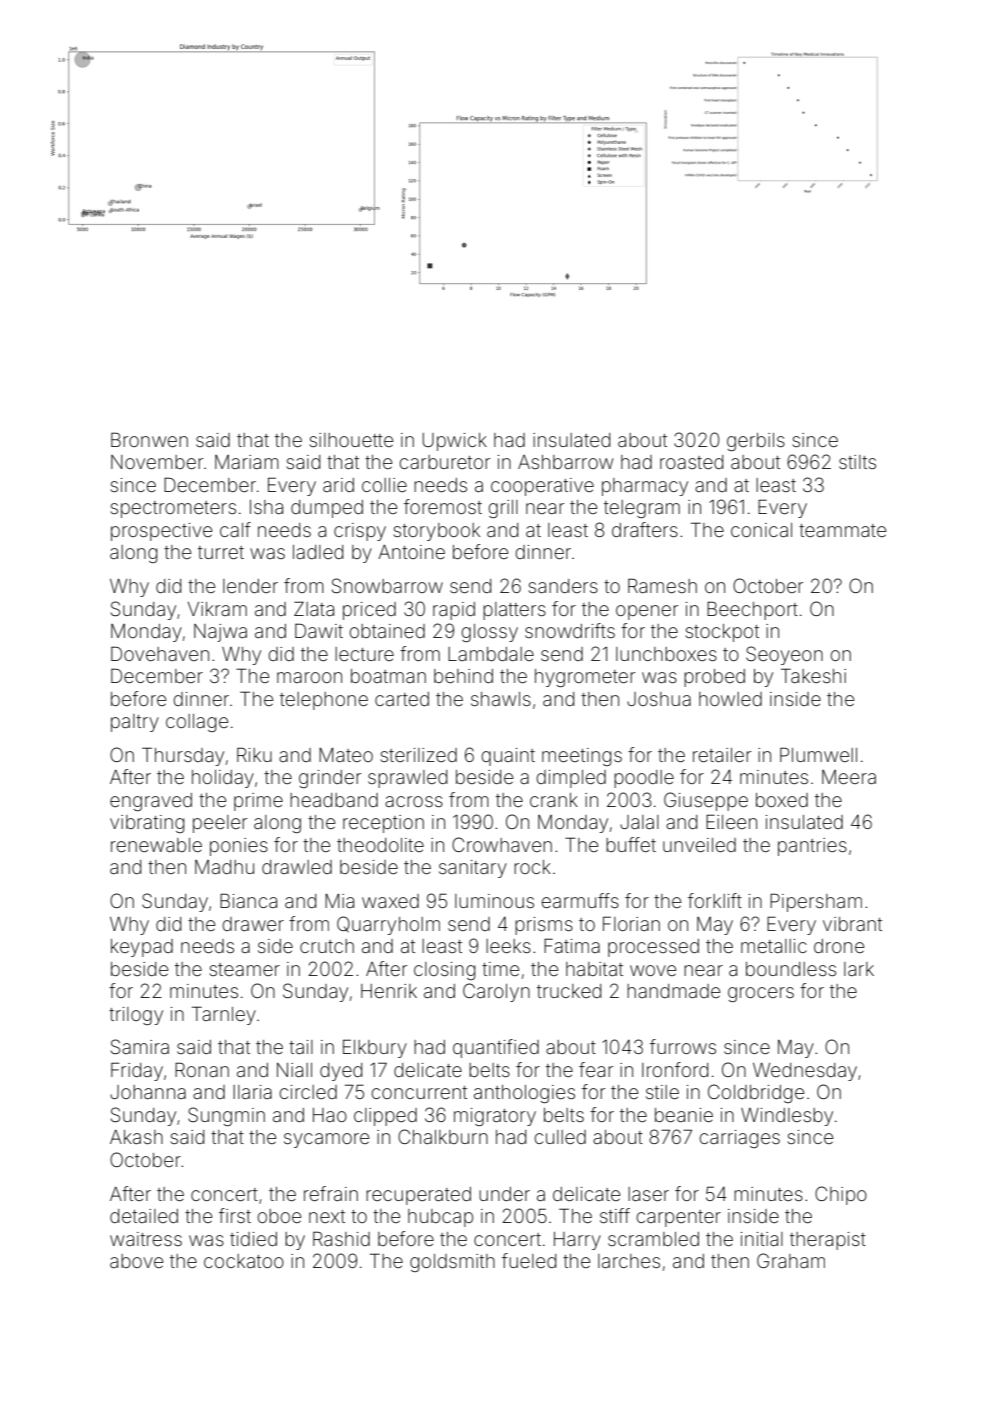  What do you see at coordinates (385, 1117) in the document?
I see `clipped` at bounding box center [385, 1117].
